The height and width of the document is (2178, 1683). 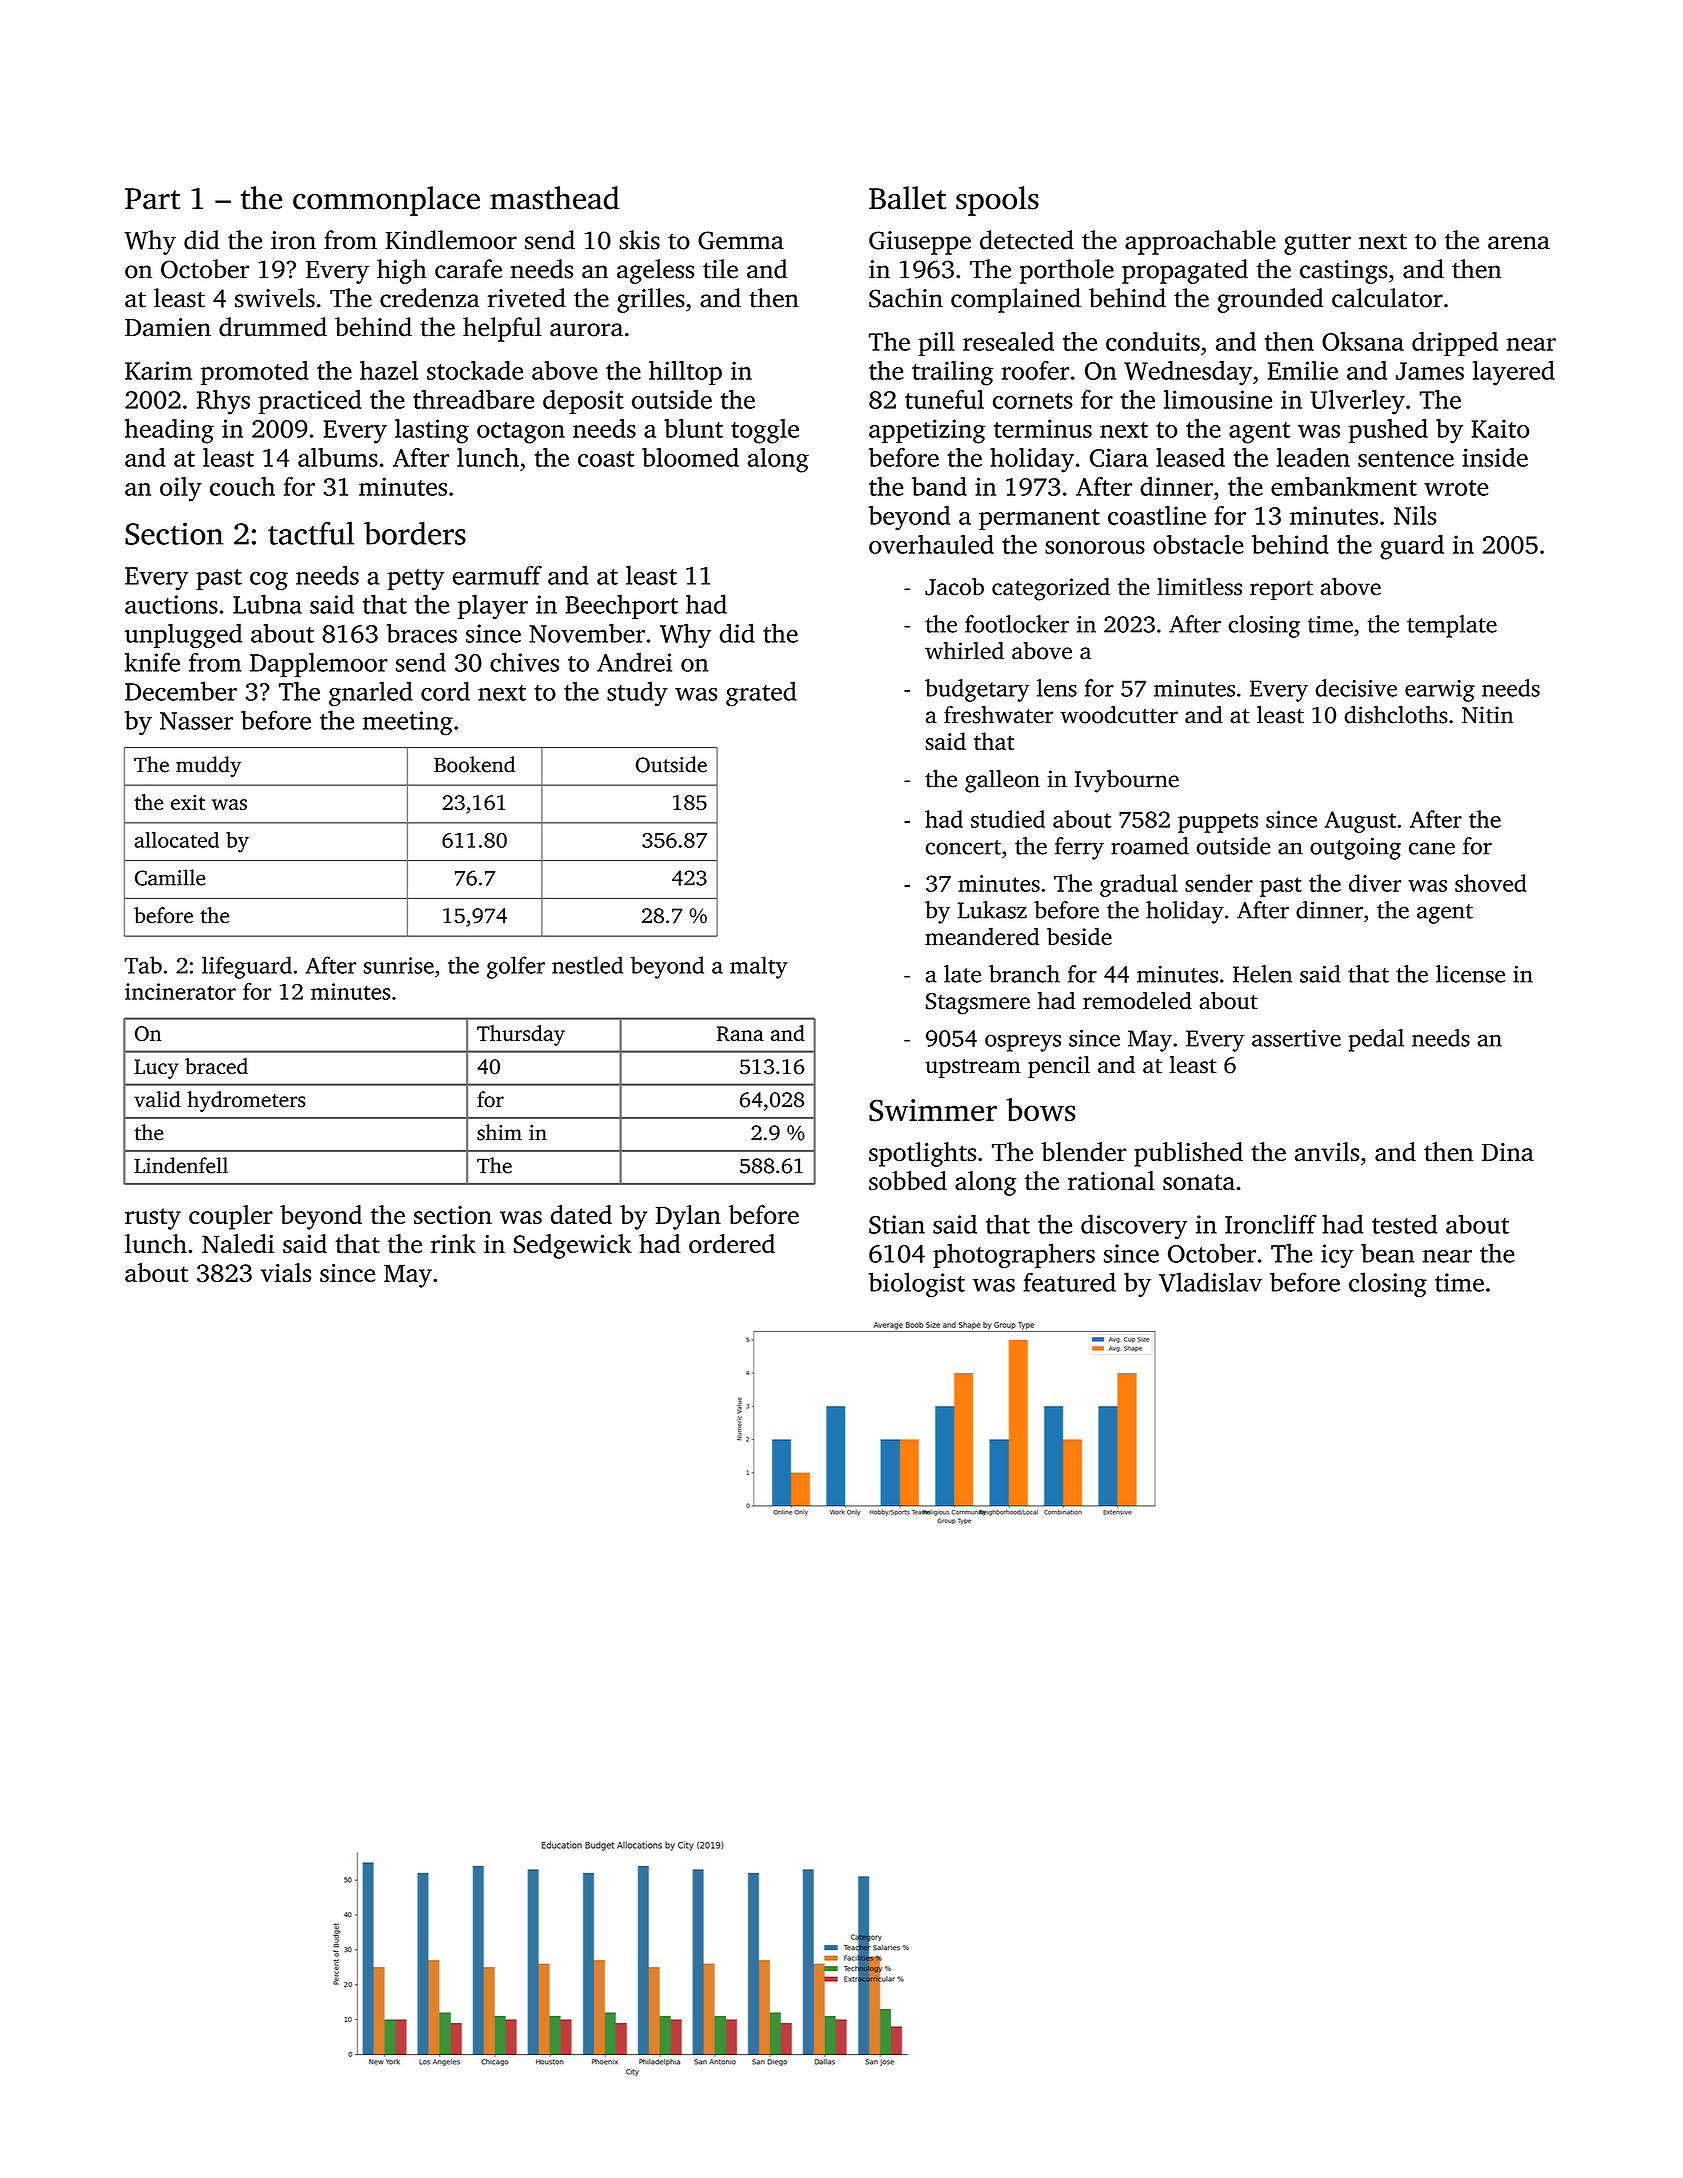 What do you see at coordinates (386, 201) in the document?
I see `commonplace` at bounding box center [386, 201].
